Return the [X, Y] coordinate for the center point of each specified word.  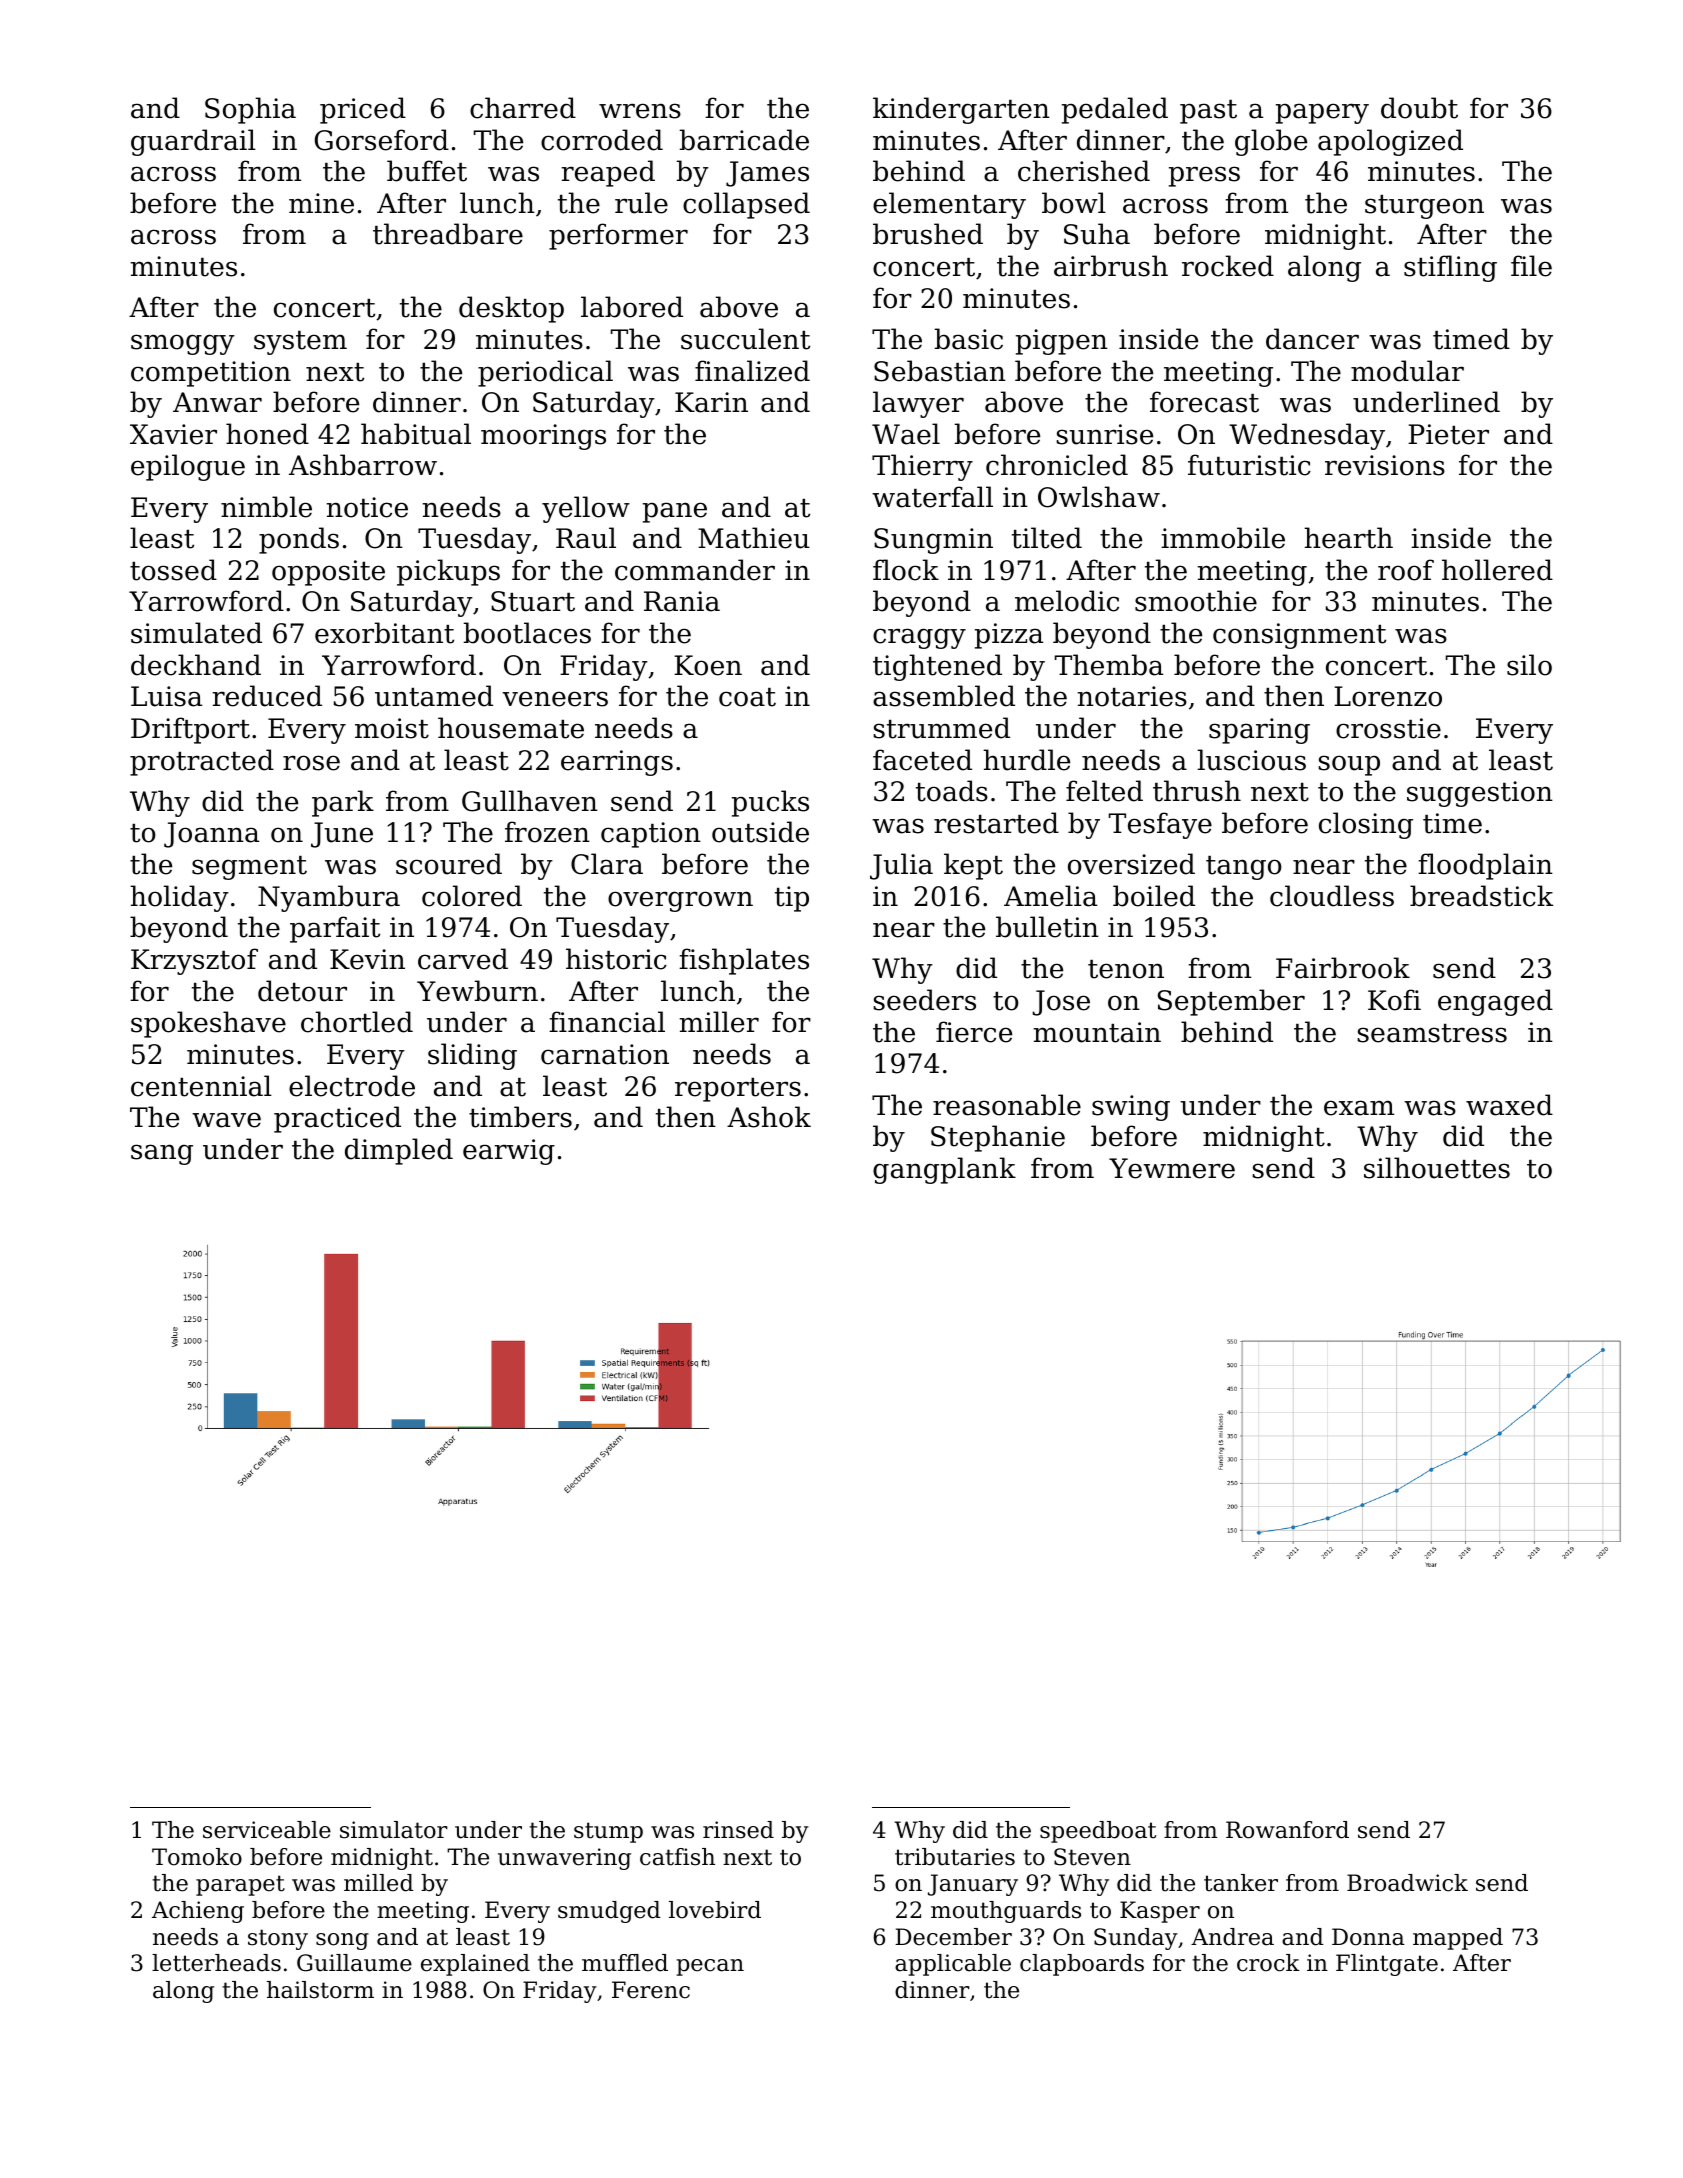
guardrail [193, 142]
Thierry [922, 467]
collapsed [746, 205]
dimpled [399, 1151]
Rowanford [1287, 1830]
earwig [509, 1152]
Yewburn [477, 991]
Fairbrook [1343, 968]
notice [367, 507]
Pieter [1448, 434]
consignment [1299, 636]
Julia [901, 866]
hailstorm [320, 1990]
